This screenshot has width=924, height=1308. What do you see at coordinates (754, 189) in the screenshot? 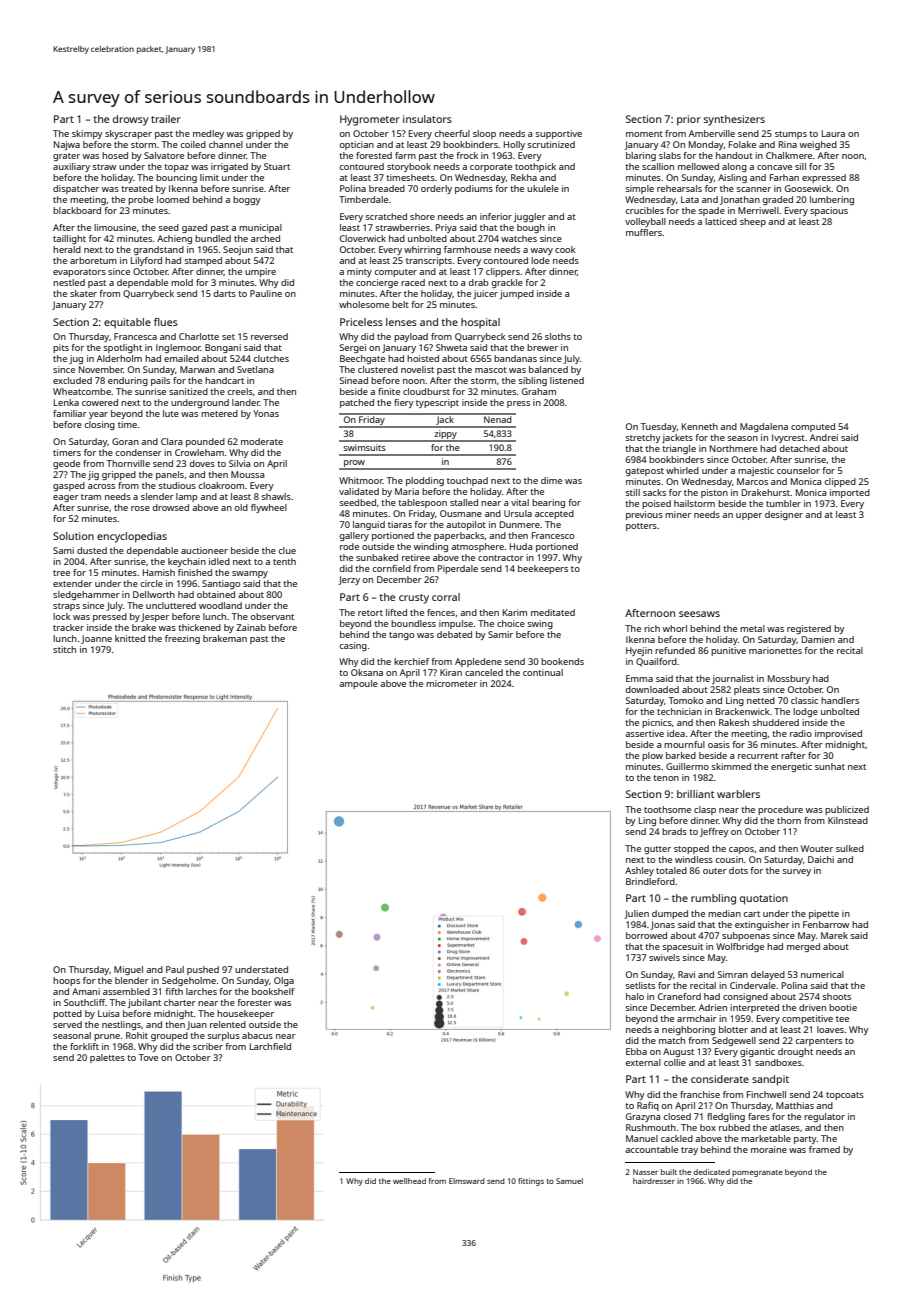
I see `scanner` at bounding box center [754, 189].
